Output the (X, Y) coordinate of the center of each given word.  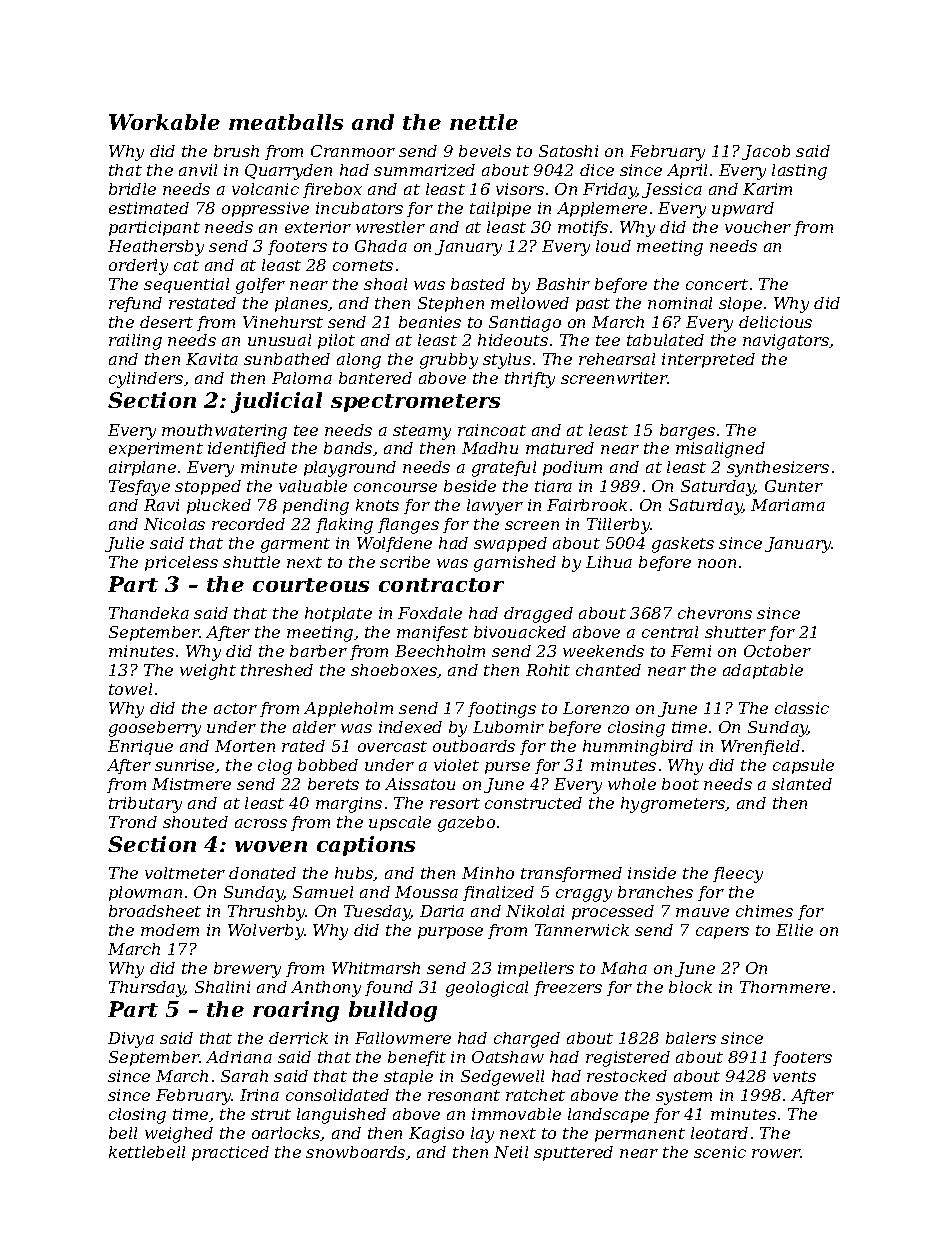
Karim (767, 189)
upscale (400, 823)
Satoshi (568, 151)
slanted (802, 784)
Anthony (326, 989)
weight (208, 672)
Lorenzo (596, 708)
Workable (164, 122)
